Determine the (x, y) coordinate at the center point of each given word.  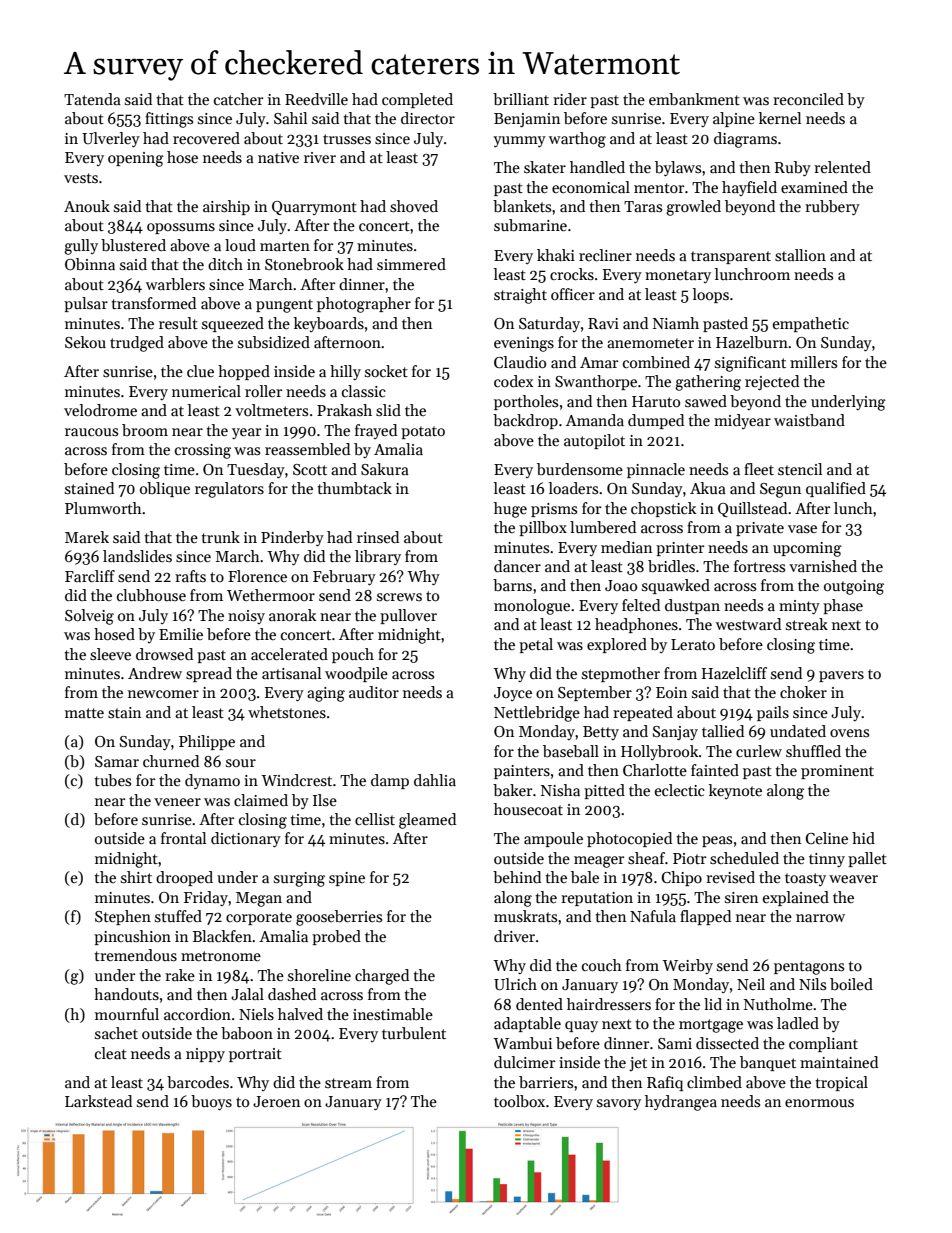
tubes (112, 780)
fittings (169, 120)
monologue (532, 607)
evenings (524, 344)
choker (803, 692)
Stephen (123, 917)
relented (842, 167)
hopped (244, 372)
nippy (205, 1055)
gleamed (427, 821)
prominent (837, 772)
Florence (257, 576)
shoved (414, 206)
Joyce (513, 694)
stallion (800, 255)
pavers (841, 676)
